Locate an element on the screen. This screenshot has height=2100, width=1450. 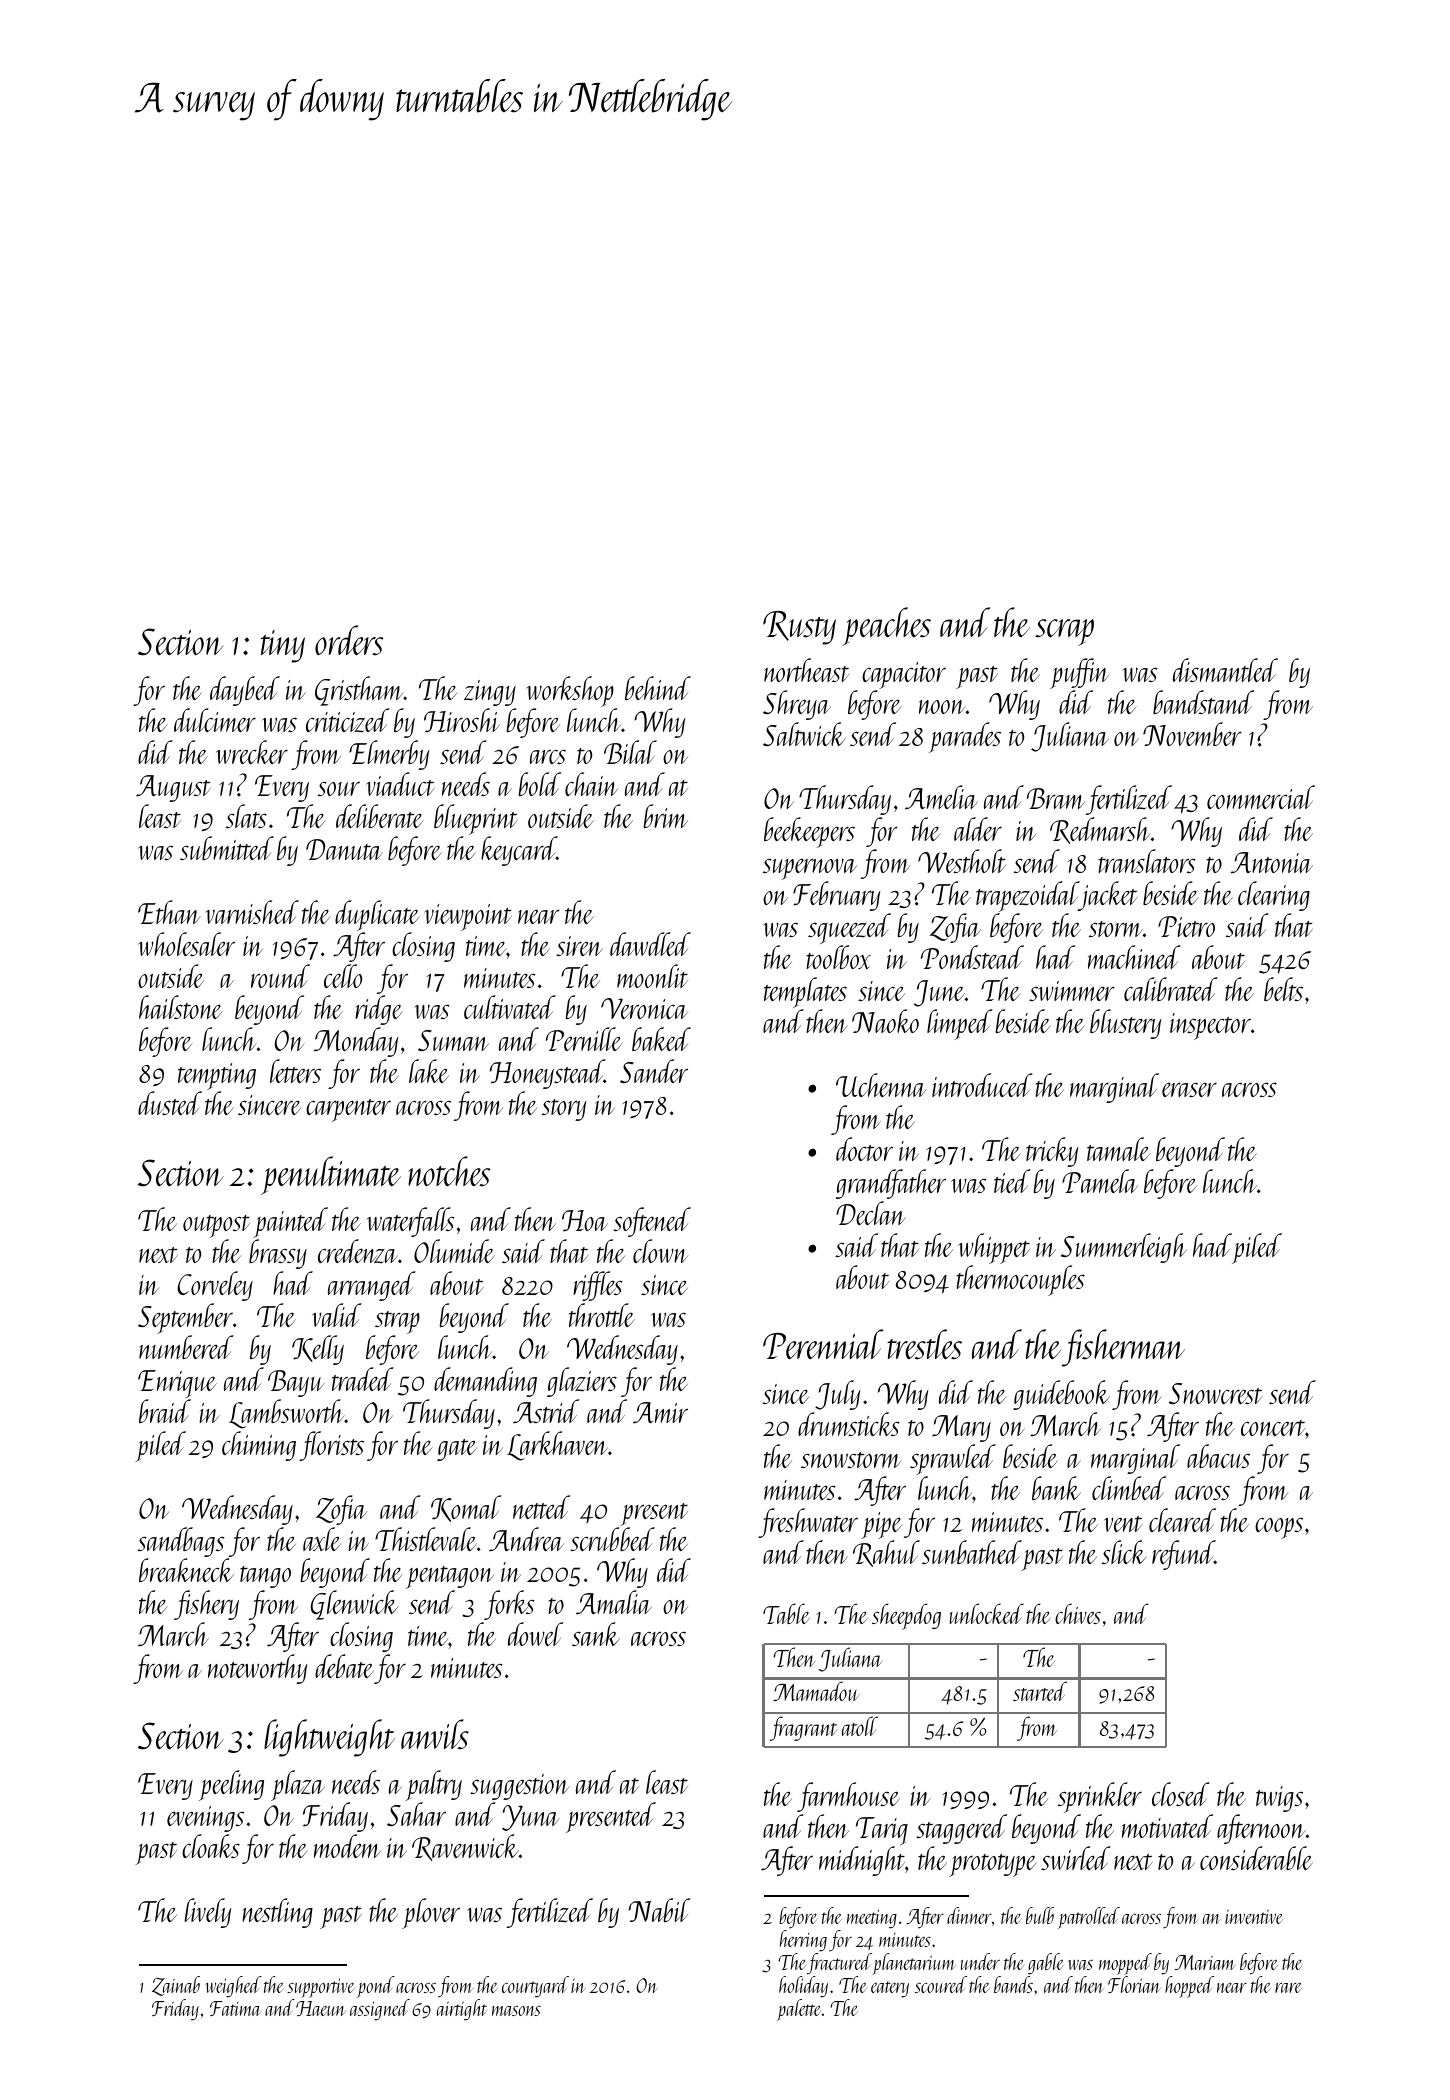
squeezed is located at coordinates (849, 929).
